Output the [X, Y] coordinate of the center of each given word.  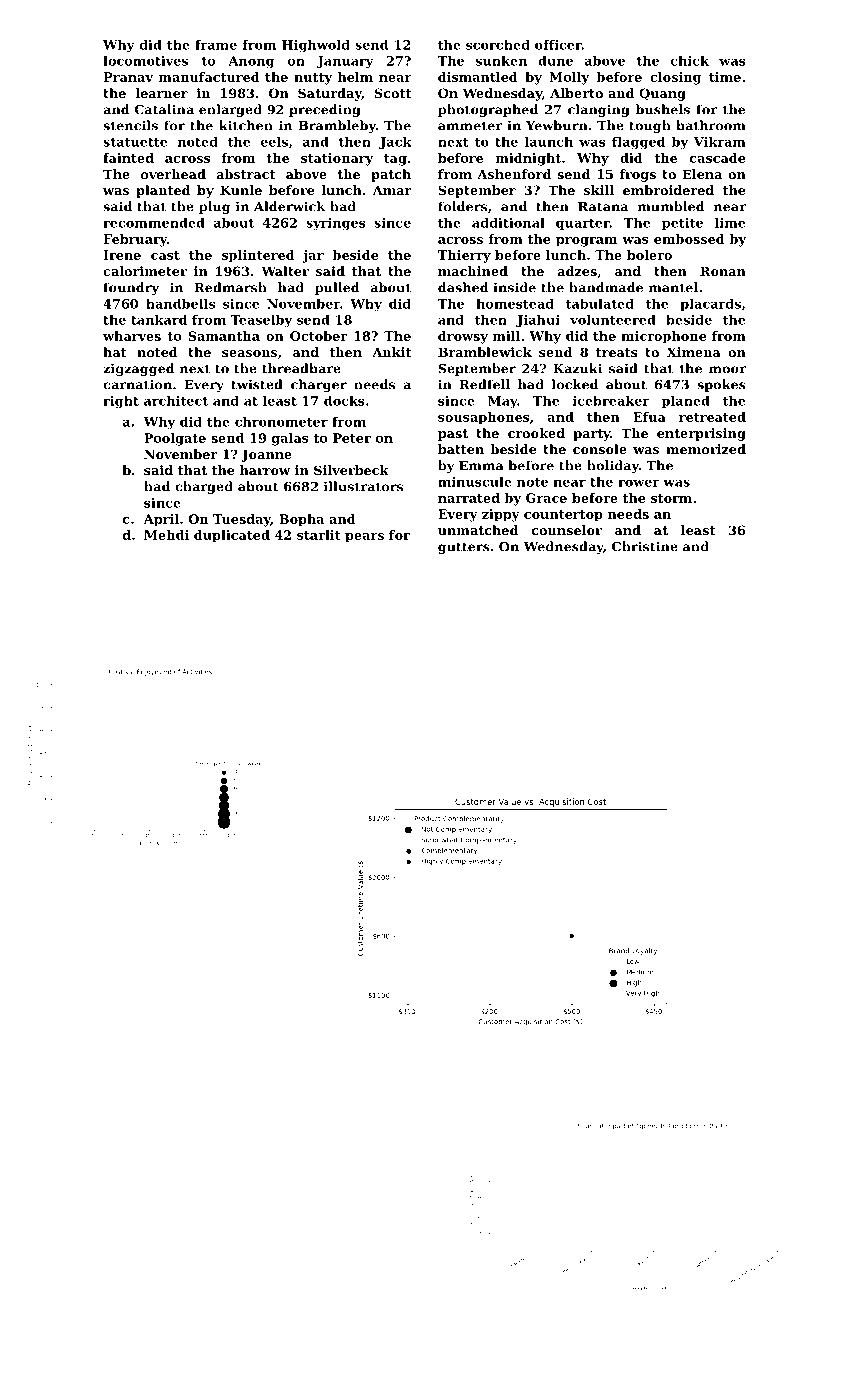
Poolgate [175, 439]
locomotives [145, 61]
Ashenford [514, 174]
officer [558, 45]
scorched [498, 44]
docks [344, 401]
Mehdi [166, 535]
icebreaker [611, 401]
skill [599, 190]
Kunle [241, 190]
